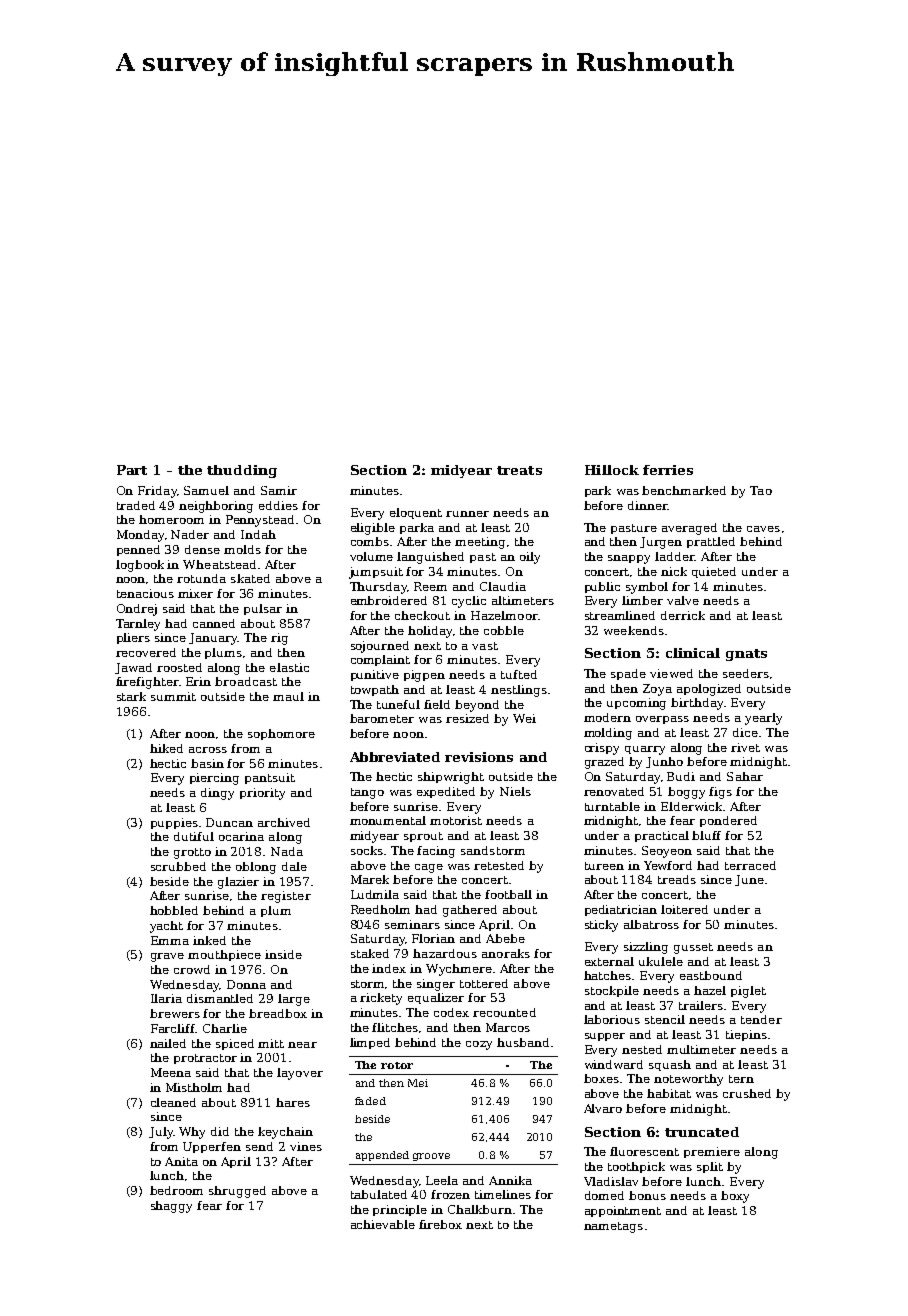 Image resolution: width=908 pixels, height=1316 pixels. I want to click on Sahar, so click(745, 776).
